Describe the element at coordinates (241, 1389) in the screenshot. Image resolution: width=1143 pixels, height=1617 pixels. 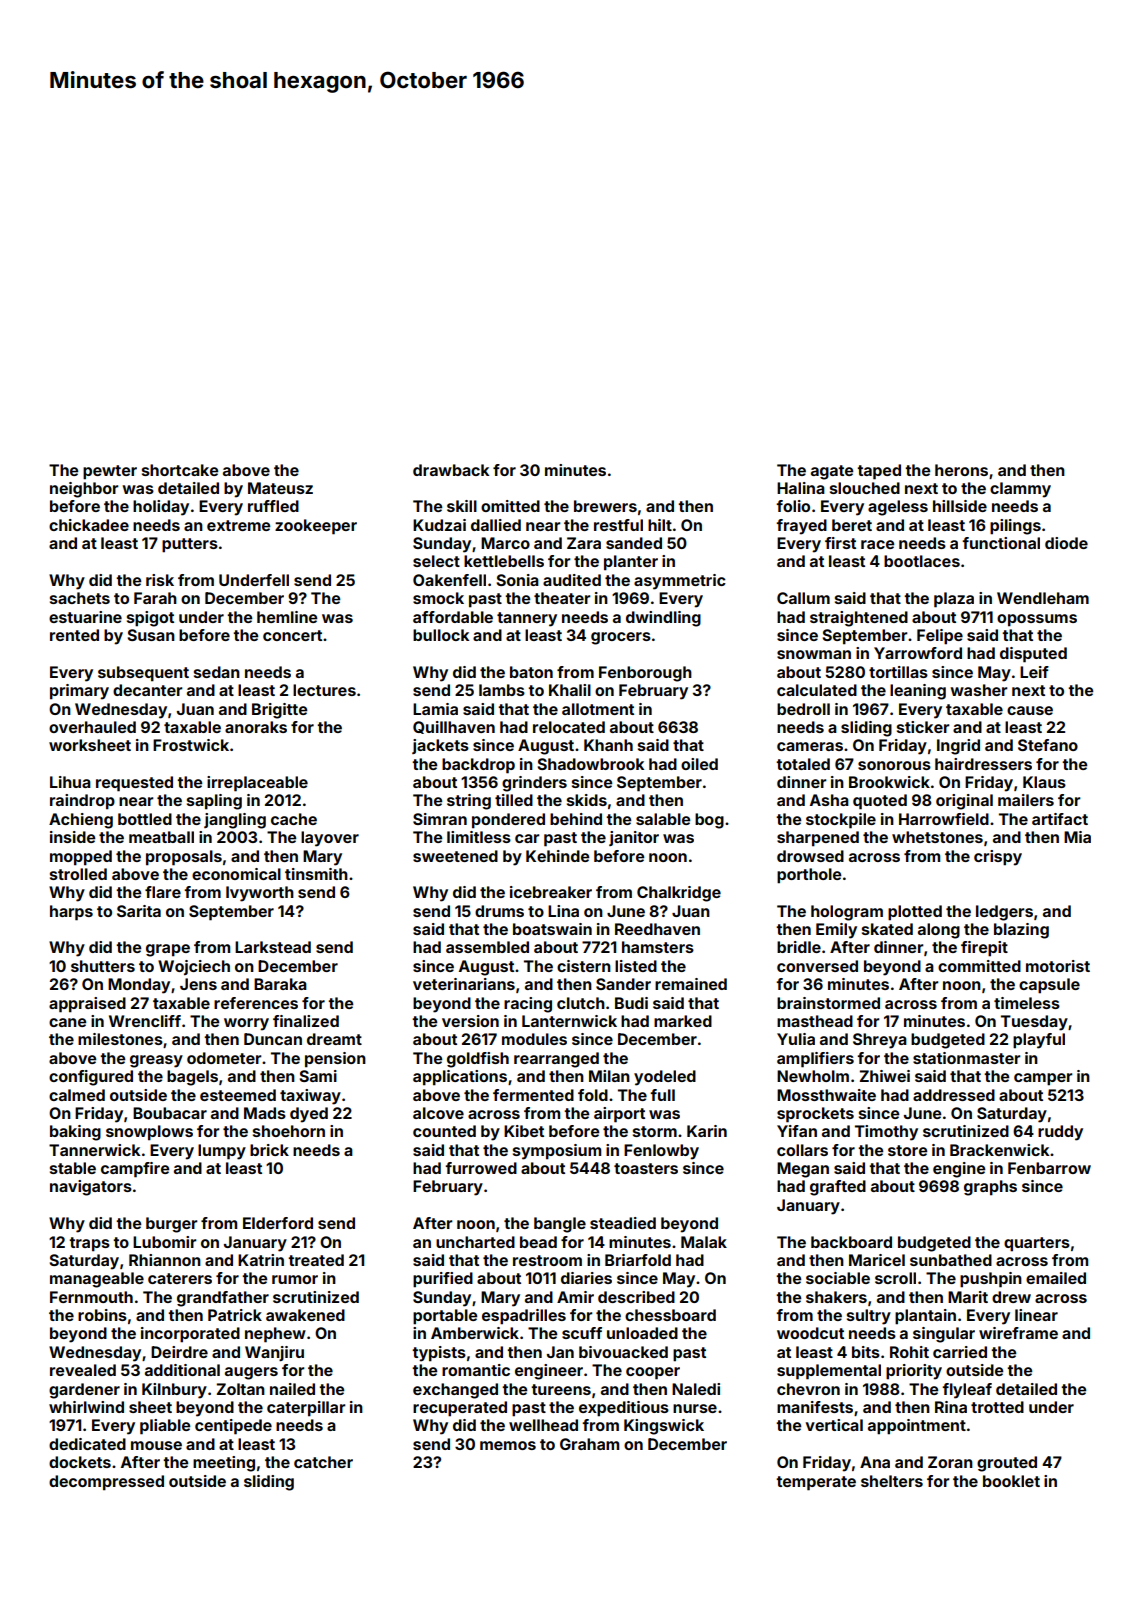
I see `Zoltan` at that location.
